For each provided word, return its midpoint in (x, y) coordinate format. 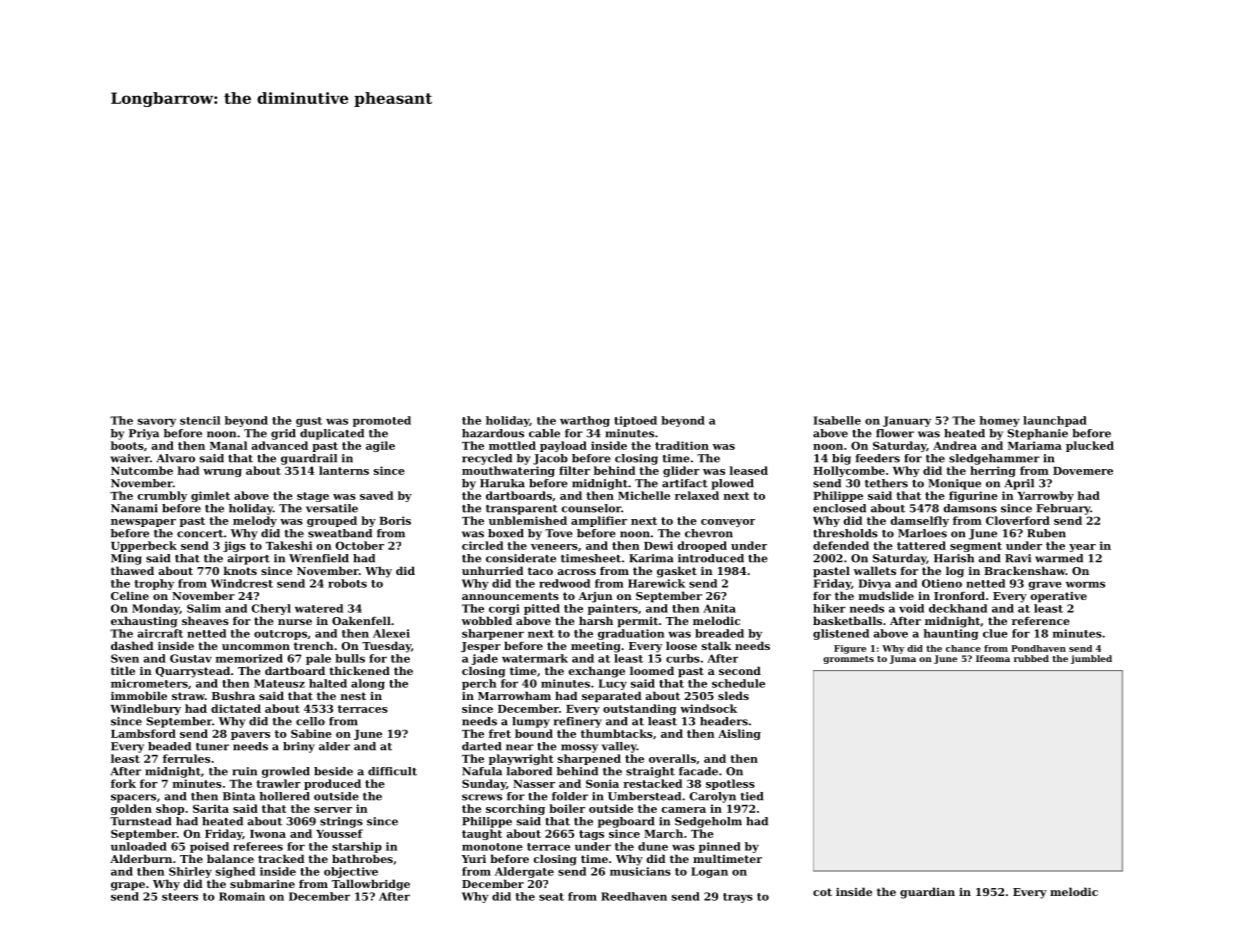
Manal (228, 445)
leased (749, 470)
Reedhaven (634, 896)
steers (180, 897)
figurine (973, 496)
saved (376, 495)
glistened (841, 634)
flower (895, 433)
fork (123, 783)
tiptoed (635, 421)
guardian (927, 893)
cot (822, 892)
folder (570, 796)
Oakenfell (361, 620)
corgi (504, 609)
